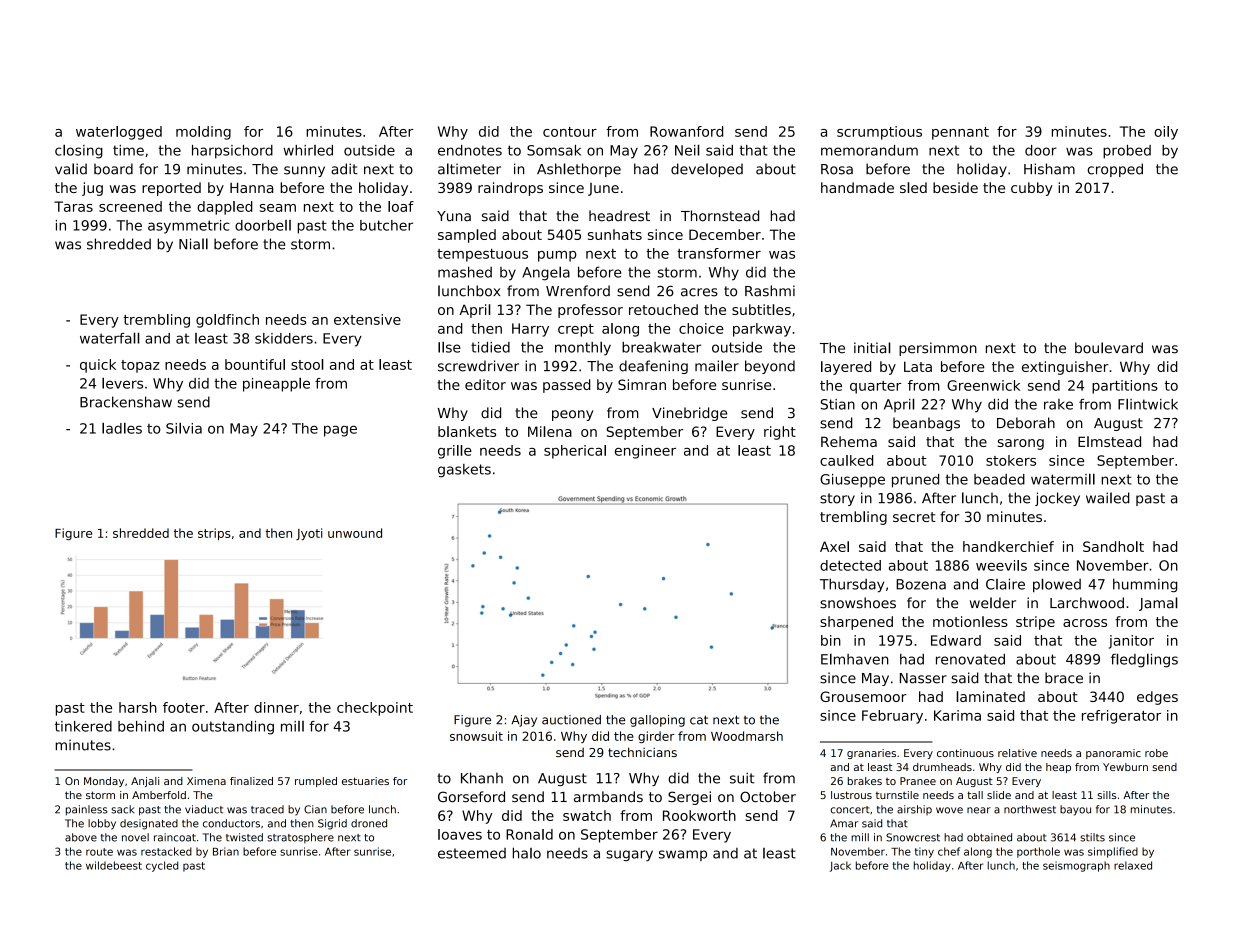 The image size is (1233, 952). What do you see at coordinates (527, 853) in the screenshot?
I see `halo` at bounding box center [527, 853].
